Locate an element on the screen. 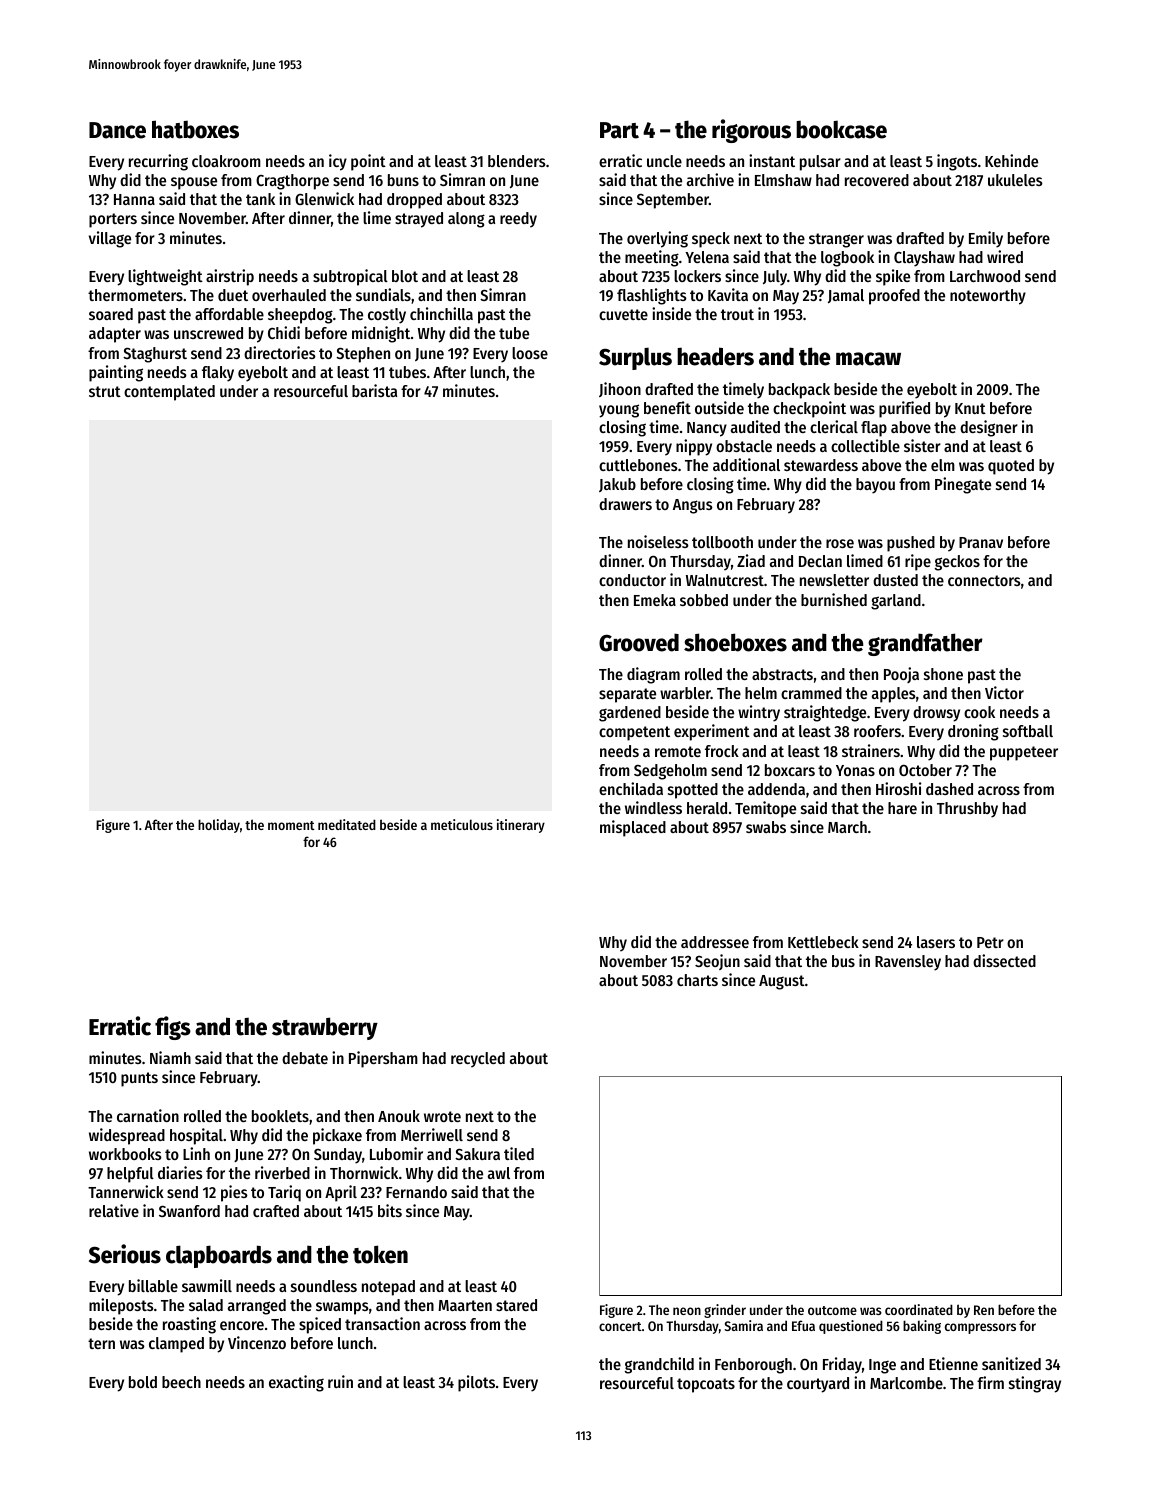 This screenshot has height=1489, width=1151. Petr is located at coordinates (990, 942).
